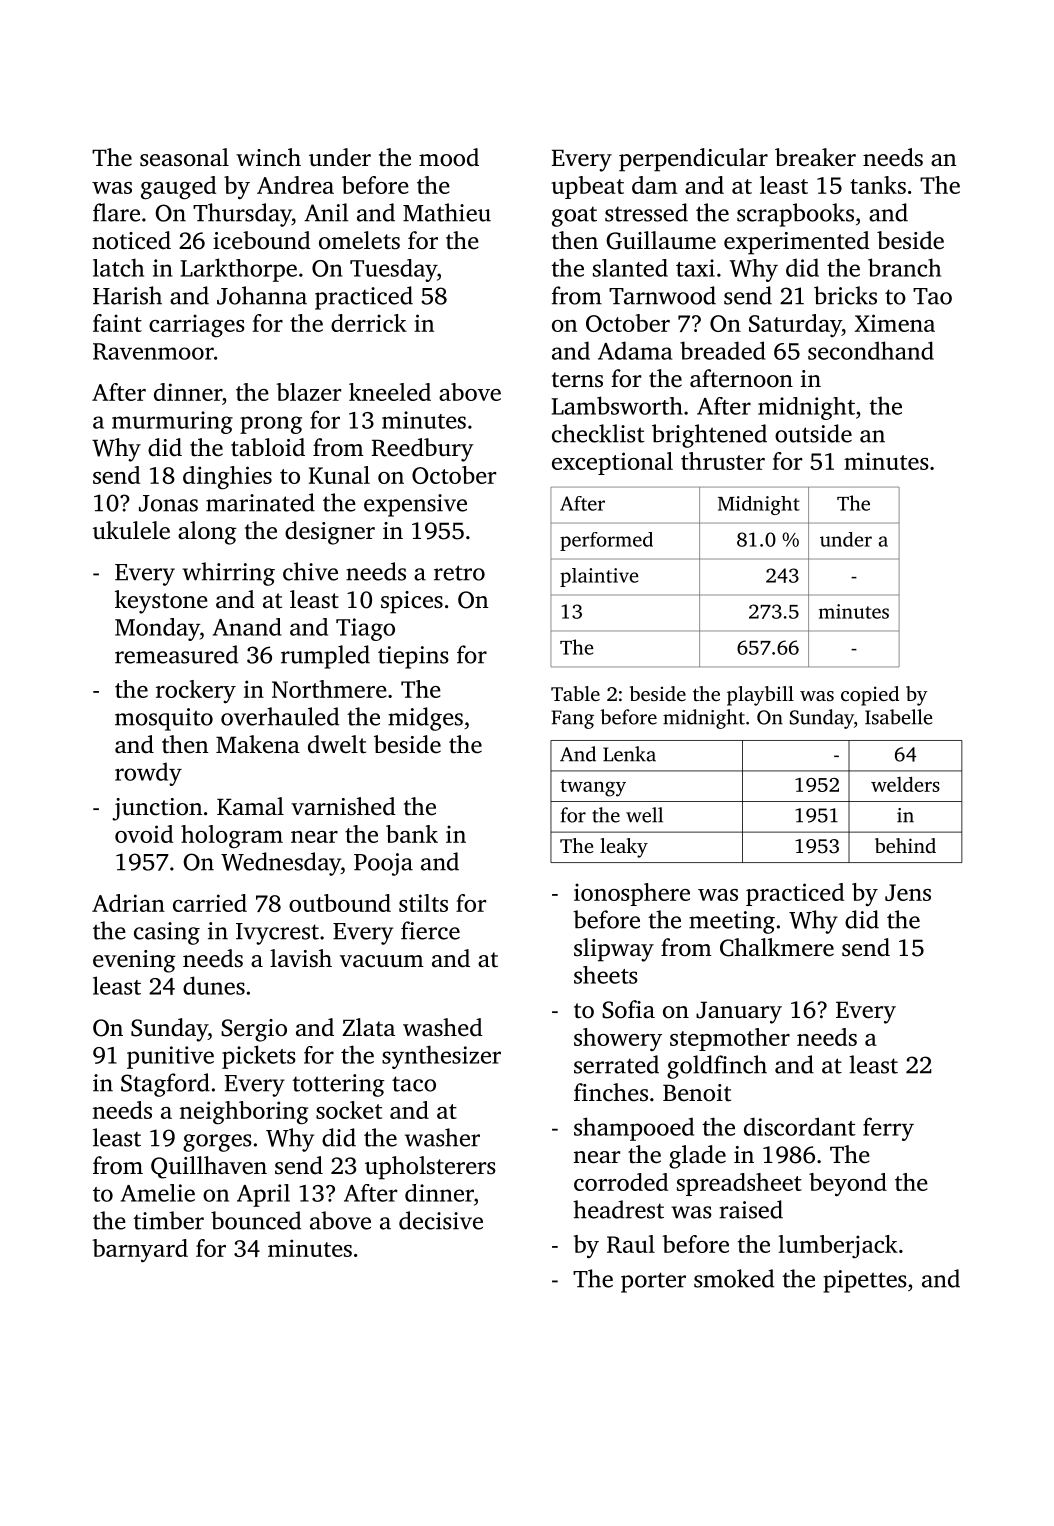 The width and height of the screenshot is (1054, 1526). I want to click on bounced, so click(256, 1220).
